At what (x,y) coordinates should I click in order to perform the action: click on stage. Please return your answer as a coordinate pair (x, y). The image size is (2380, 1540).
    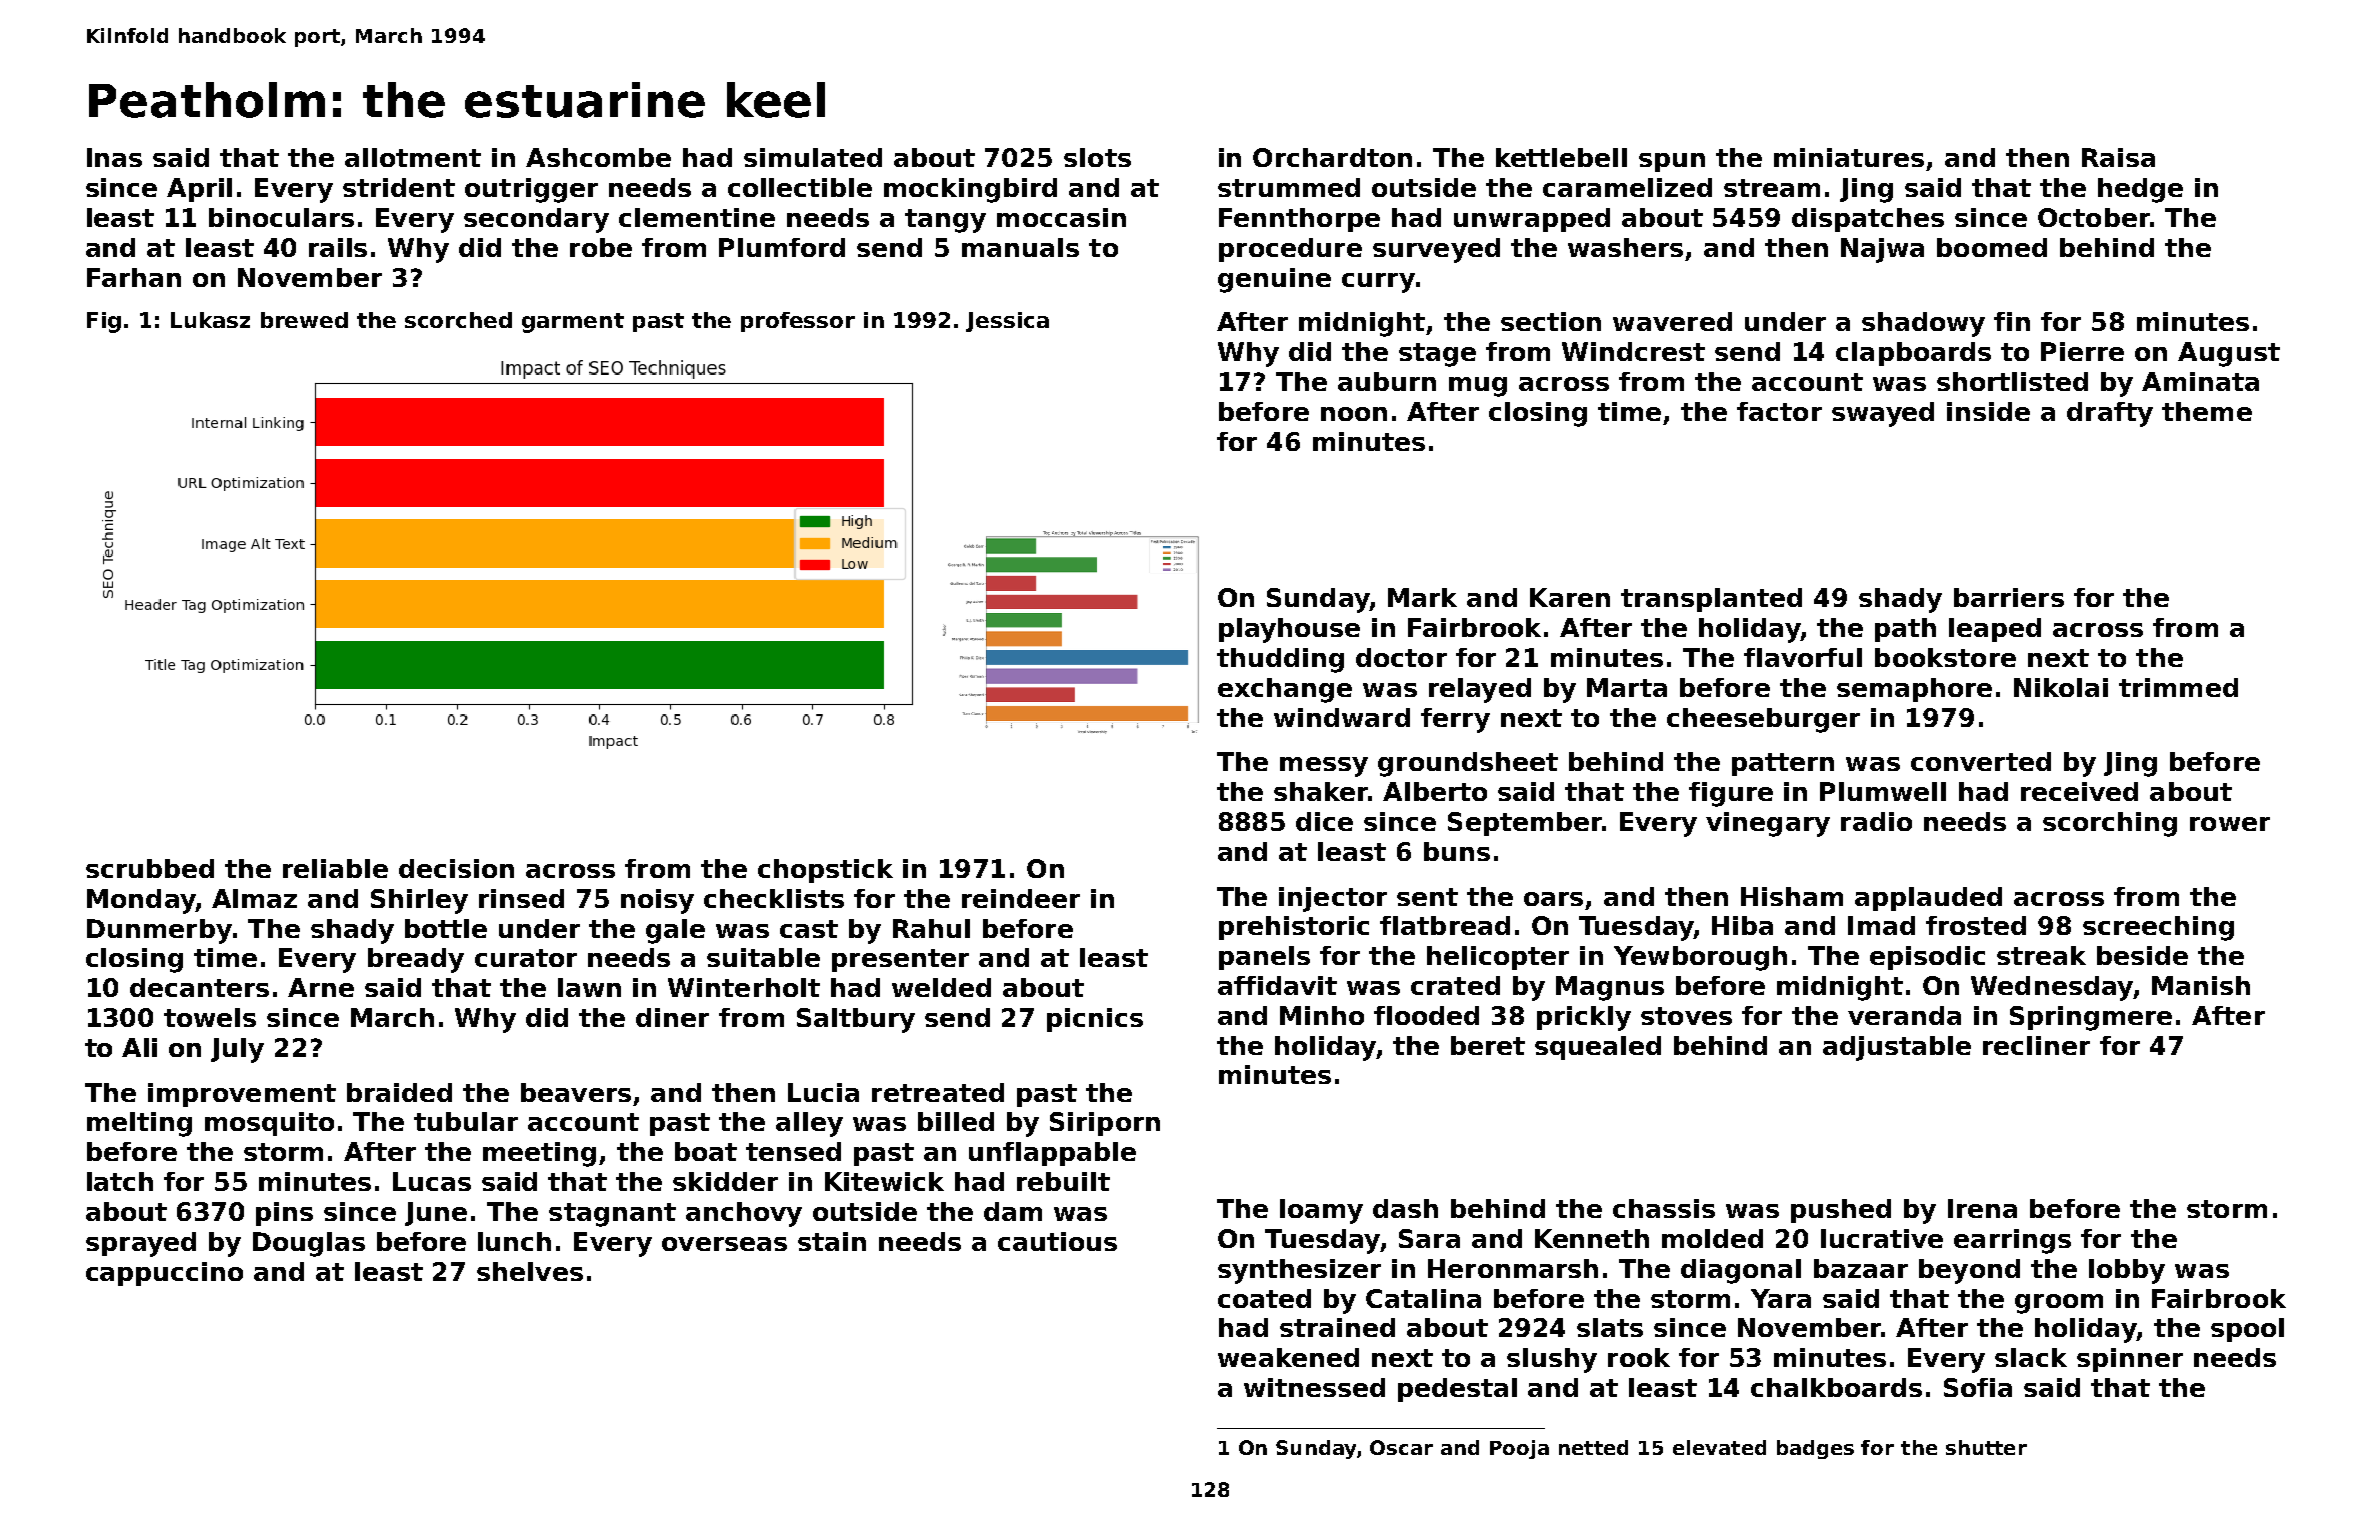
    Looking at the image, I should click on (1437, 355).
